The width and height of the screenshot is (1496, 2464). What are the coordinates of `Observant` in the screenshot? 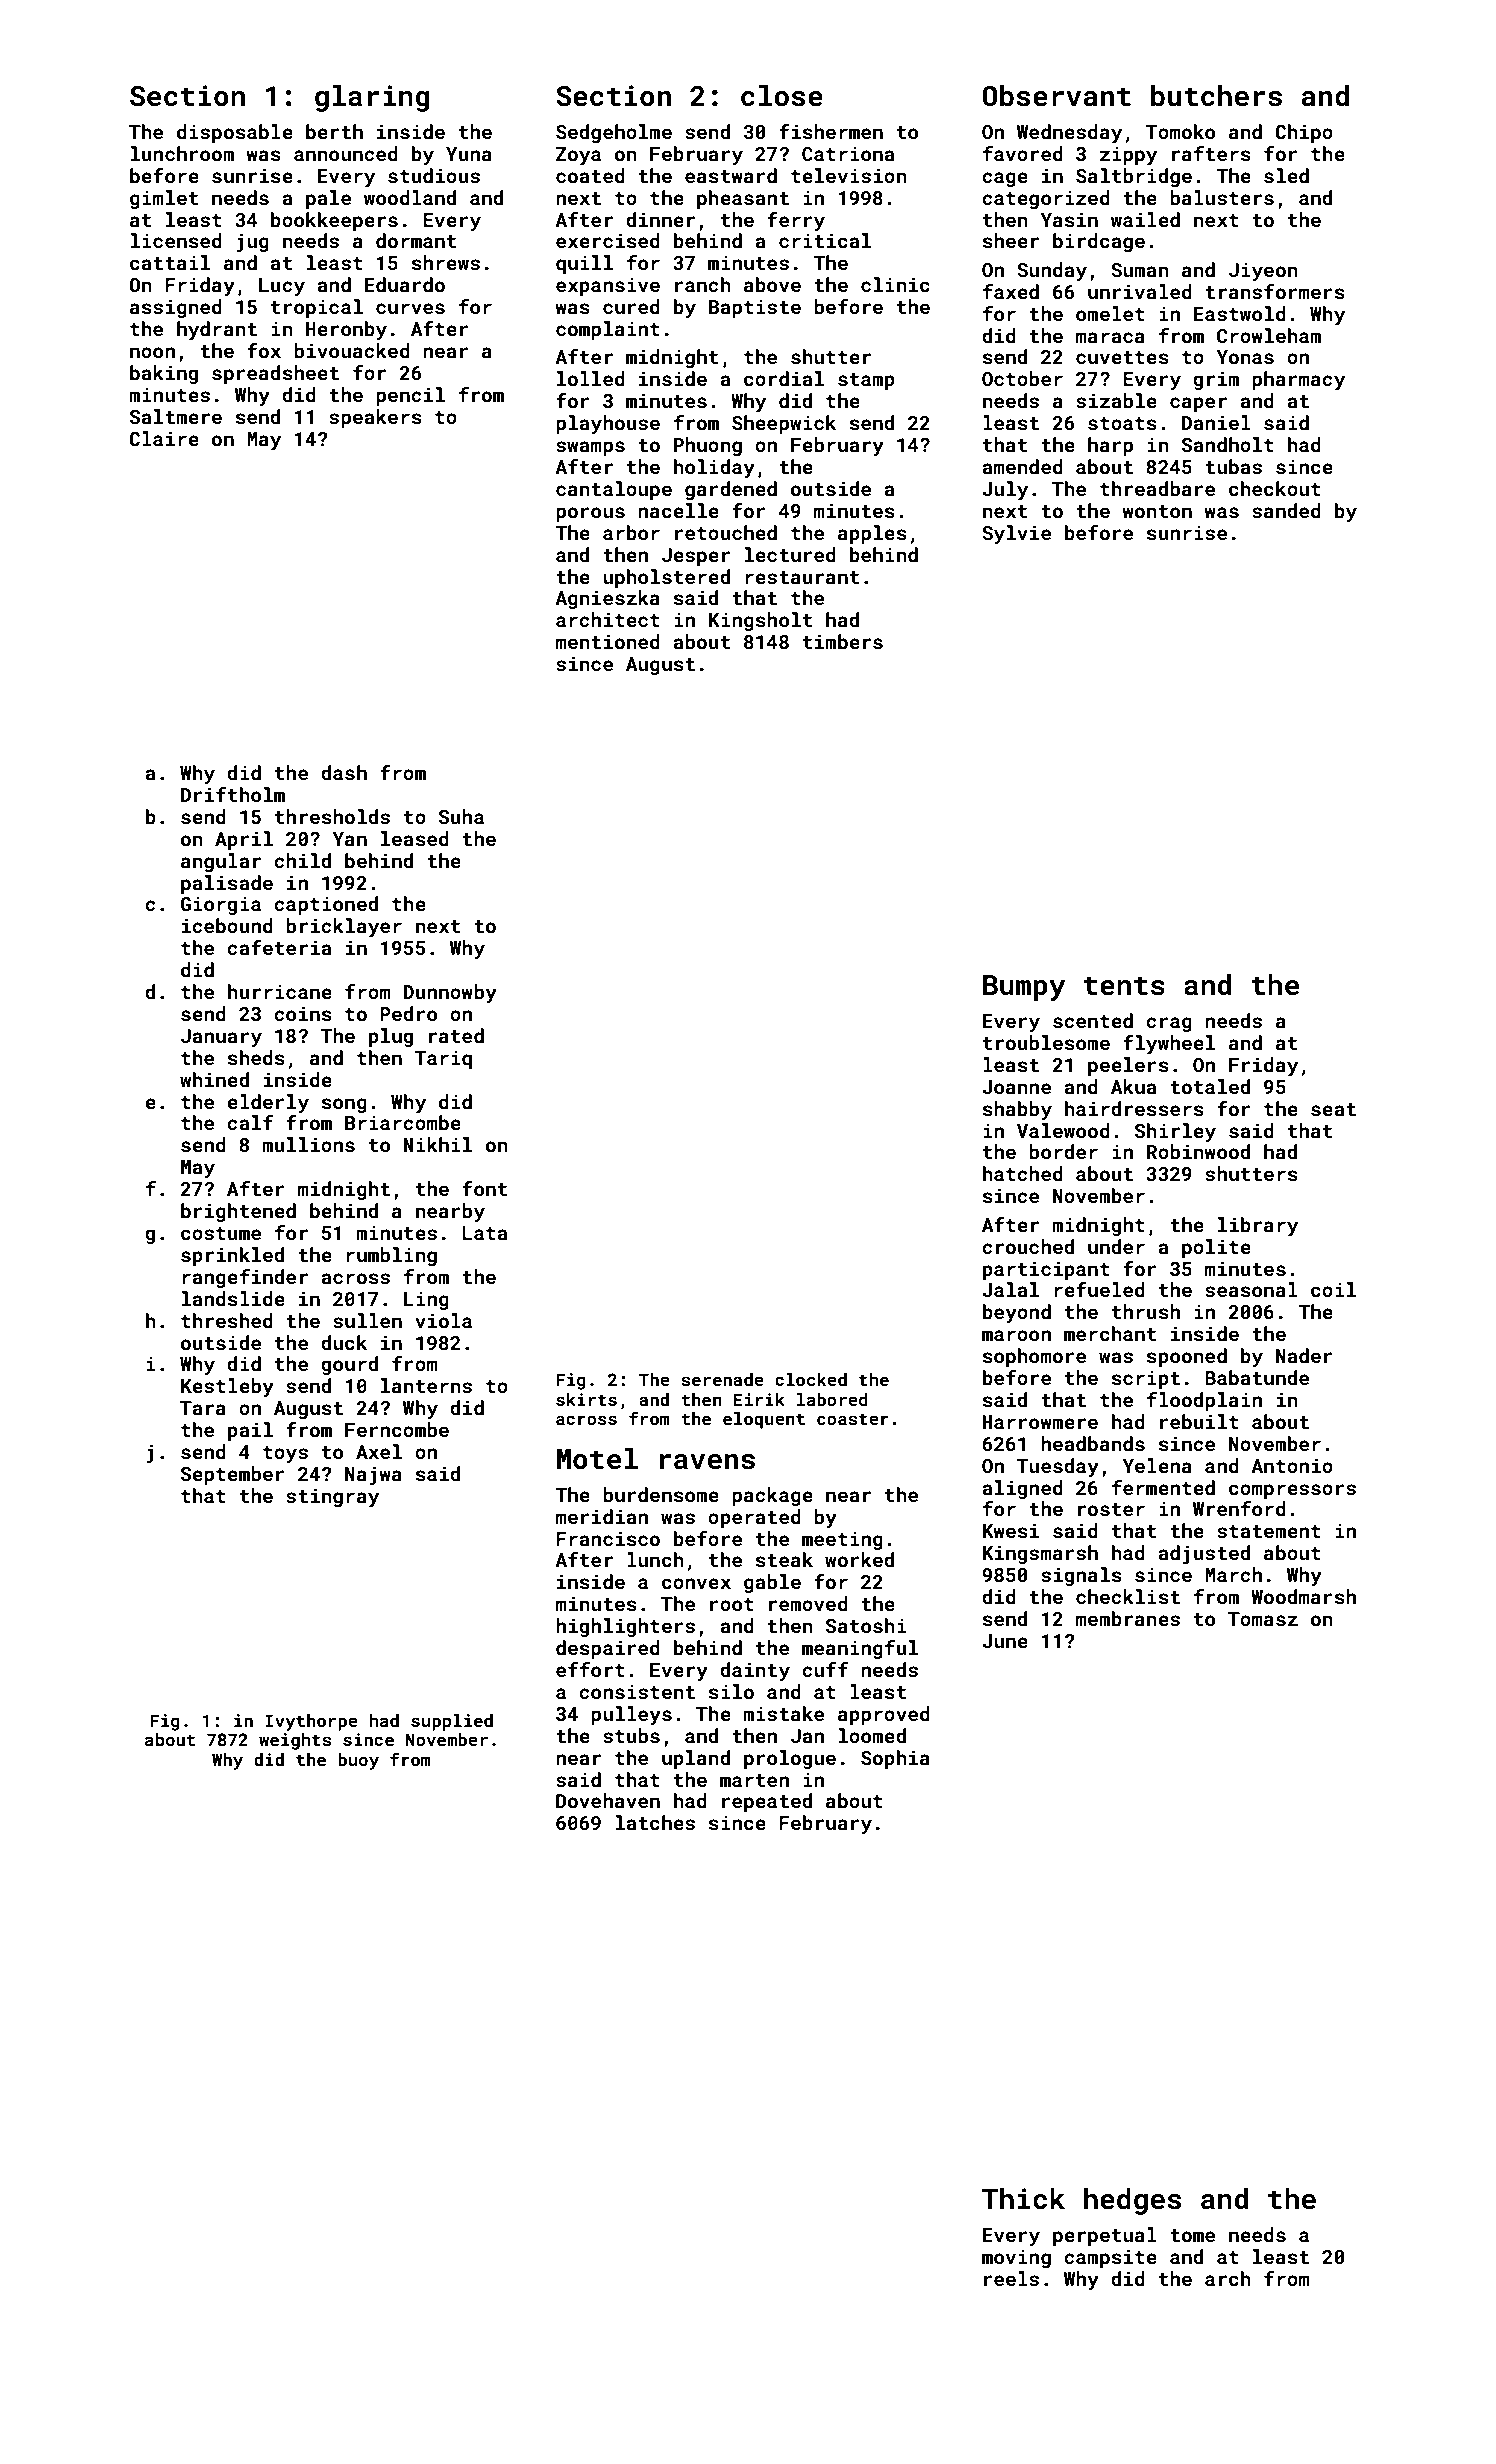 It's located at (1056, 96).
